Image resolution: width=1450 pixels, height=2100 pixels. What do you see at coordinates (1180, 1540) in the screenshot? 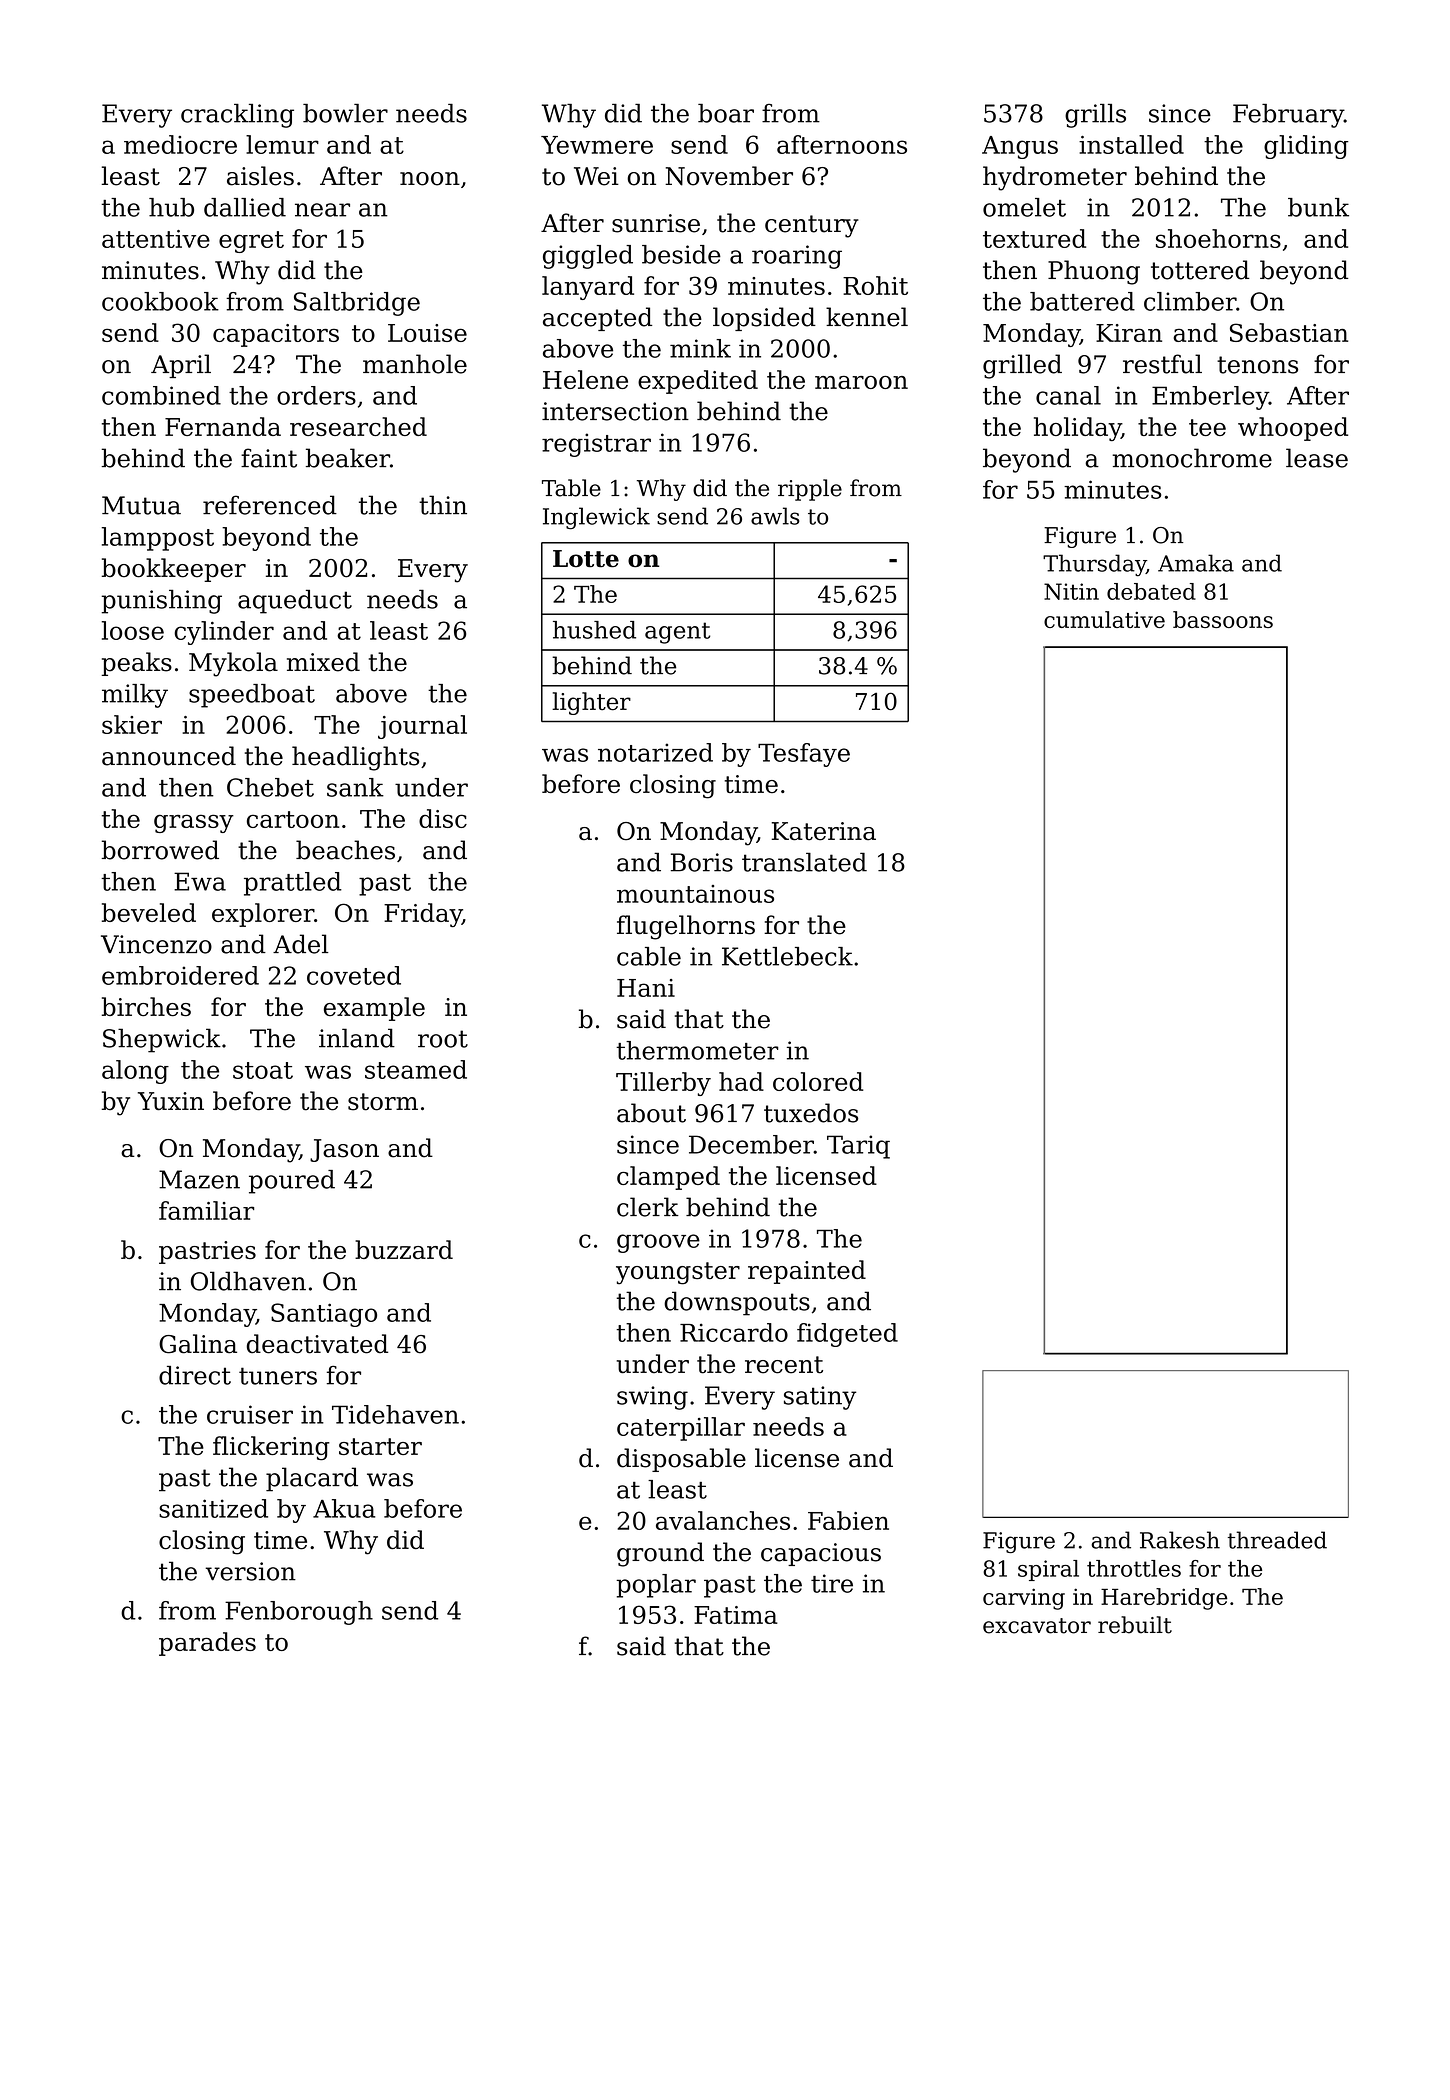
I see `Rakesh` at bounding box center [1180, 1540].
